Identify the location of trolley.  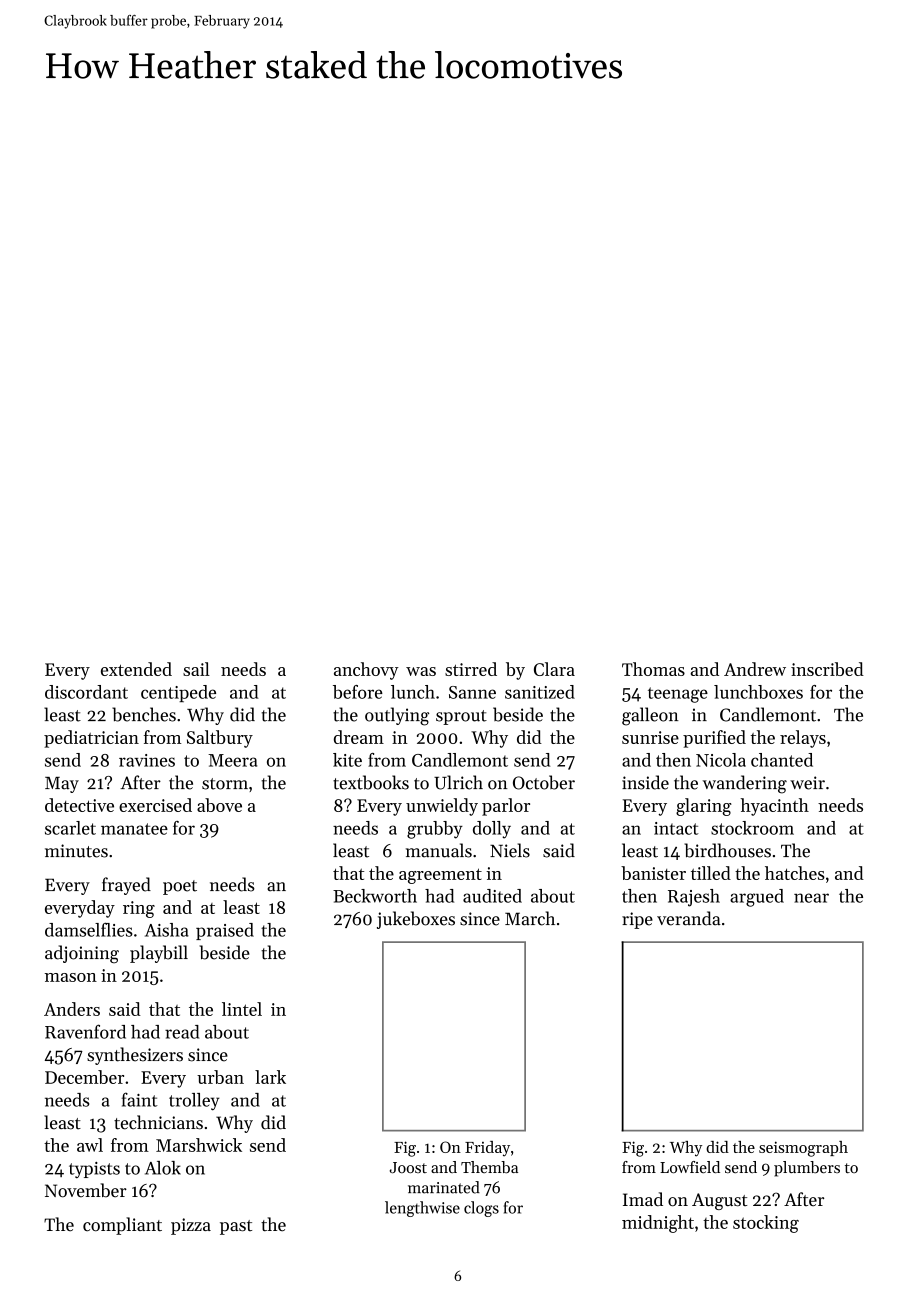
(194, 1102).
